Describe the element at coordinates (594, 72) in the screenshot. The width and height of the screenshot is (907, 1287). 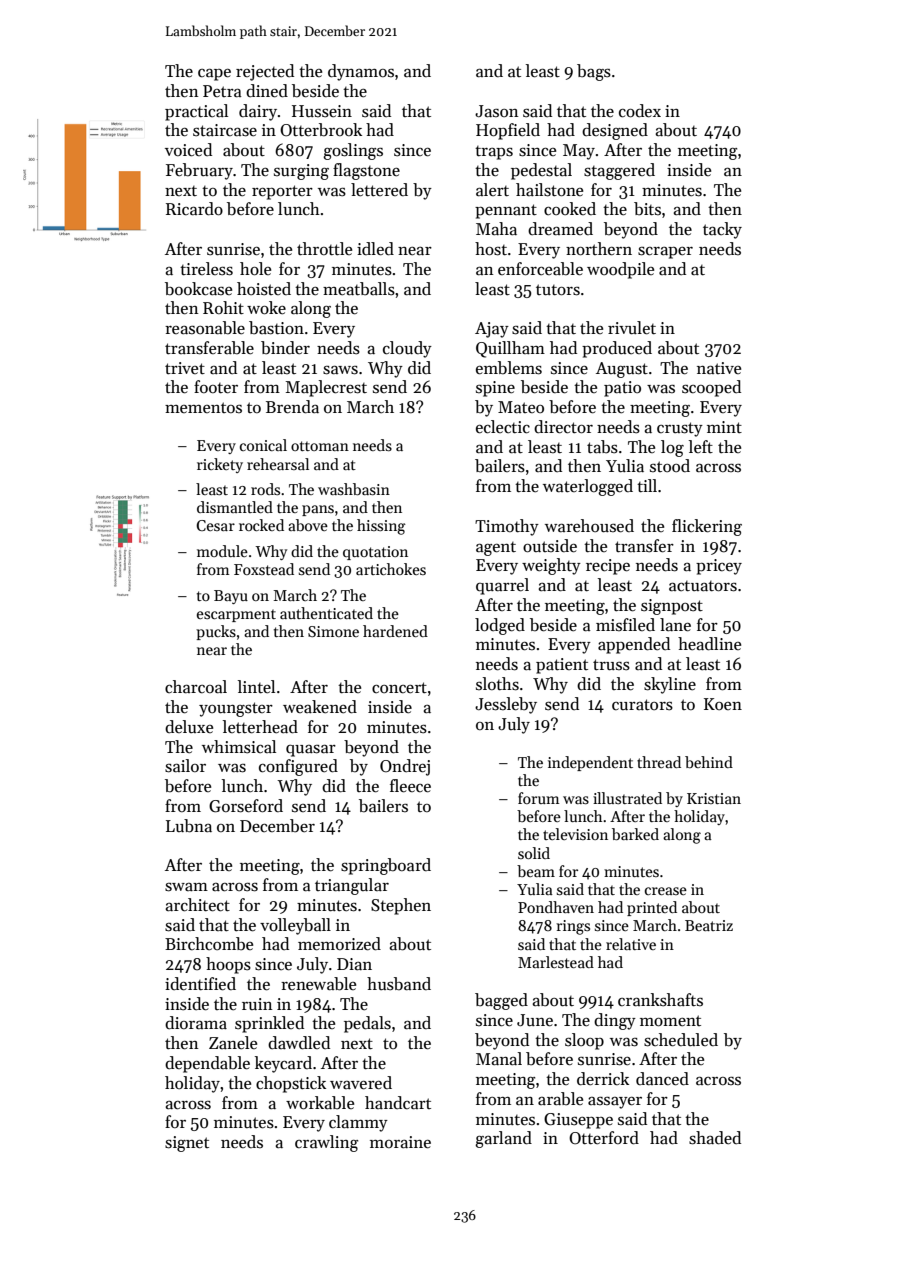
I see `bags` at that location.
